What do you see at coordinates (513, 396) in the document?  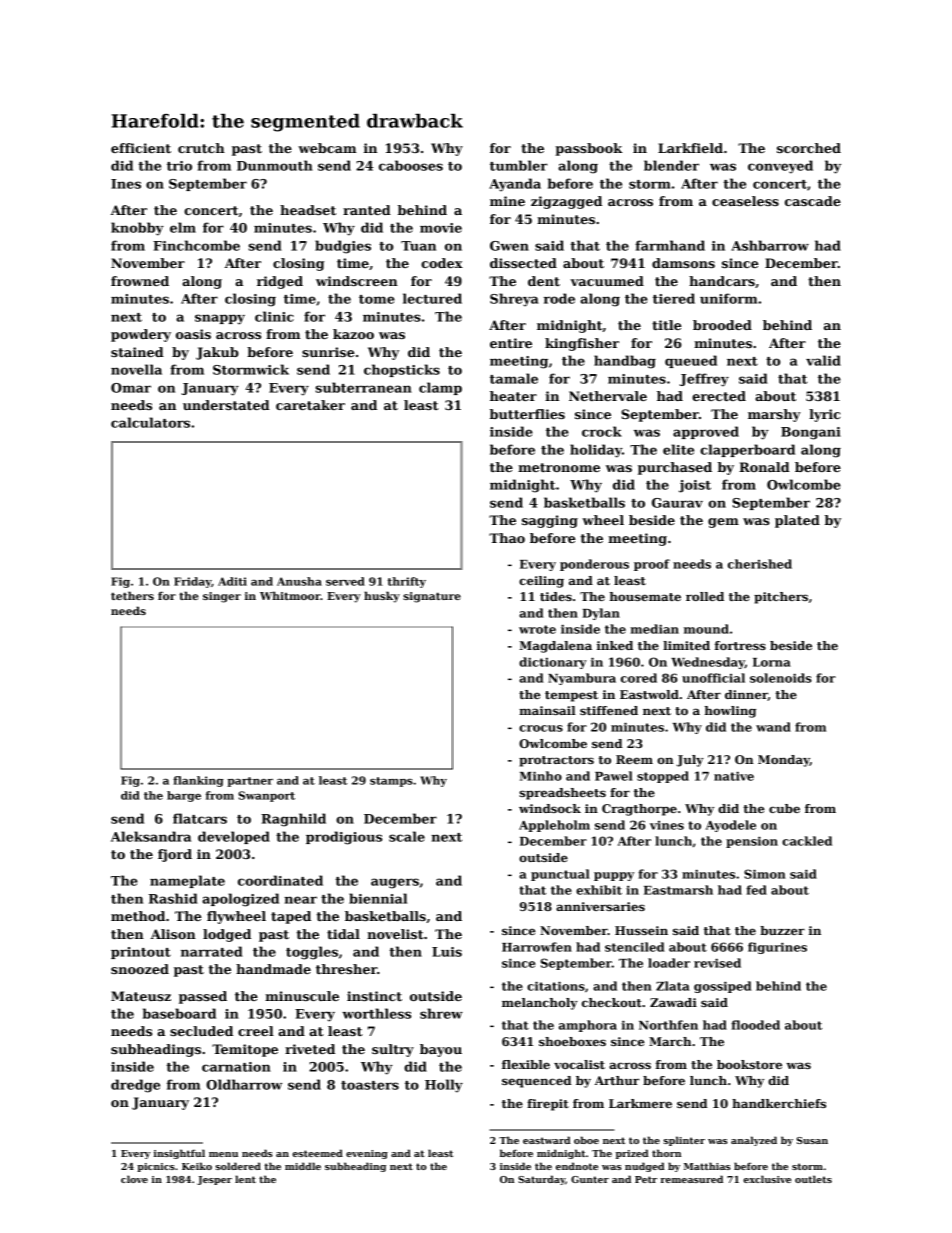 I see `heater` at bounding box center [513, 396].
